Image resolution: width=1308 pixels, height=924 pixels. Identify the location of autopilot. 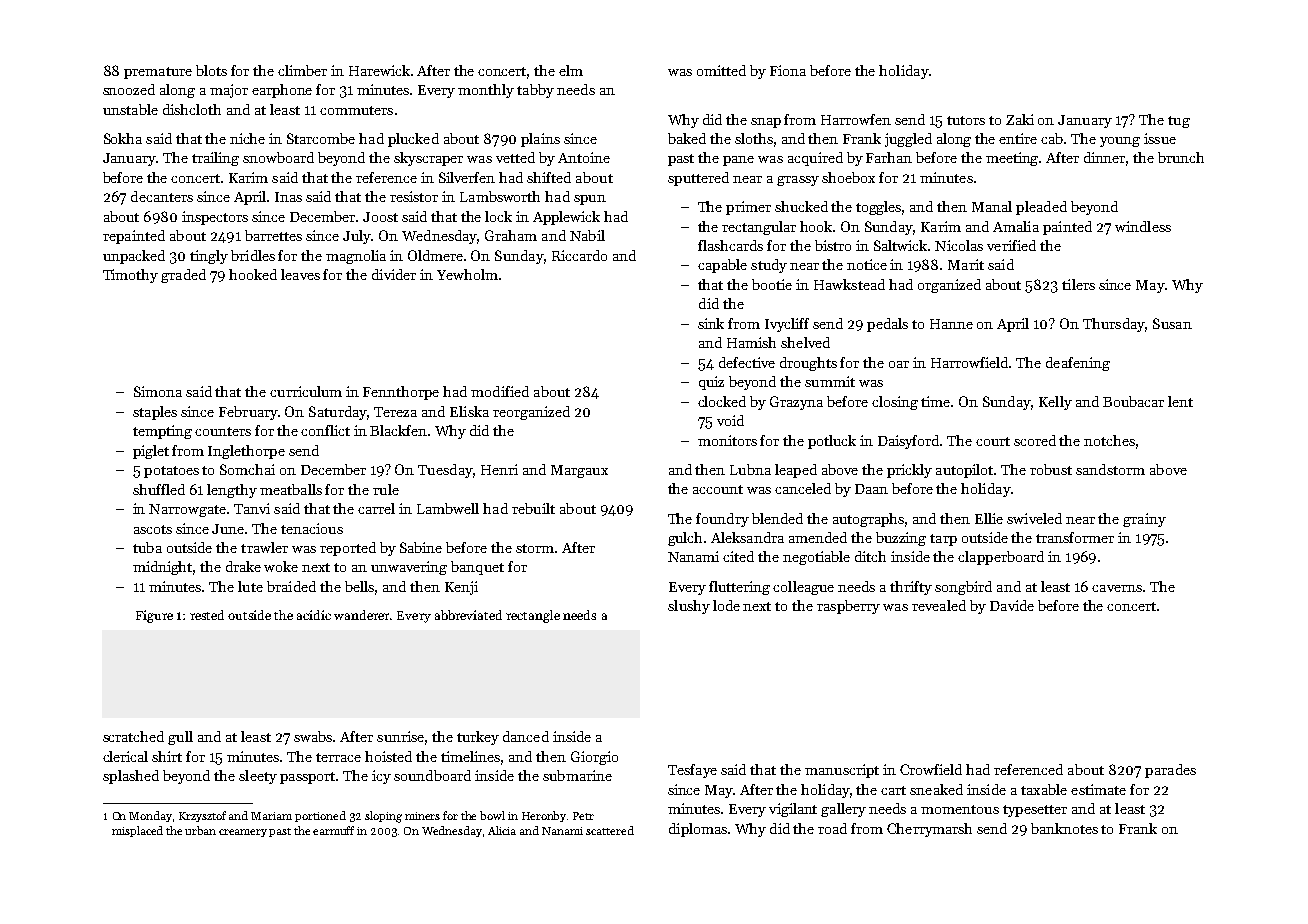
(965, 471).
